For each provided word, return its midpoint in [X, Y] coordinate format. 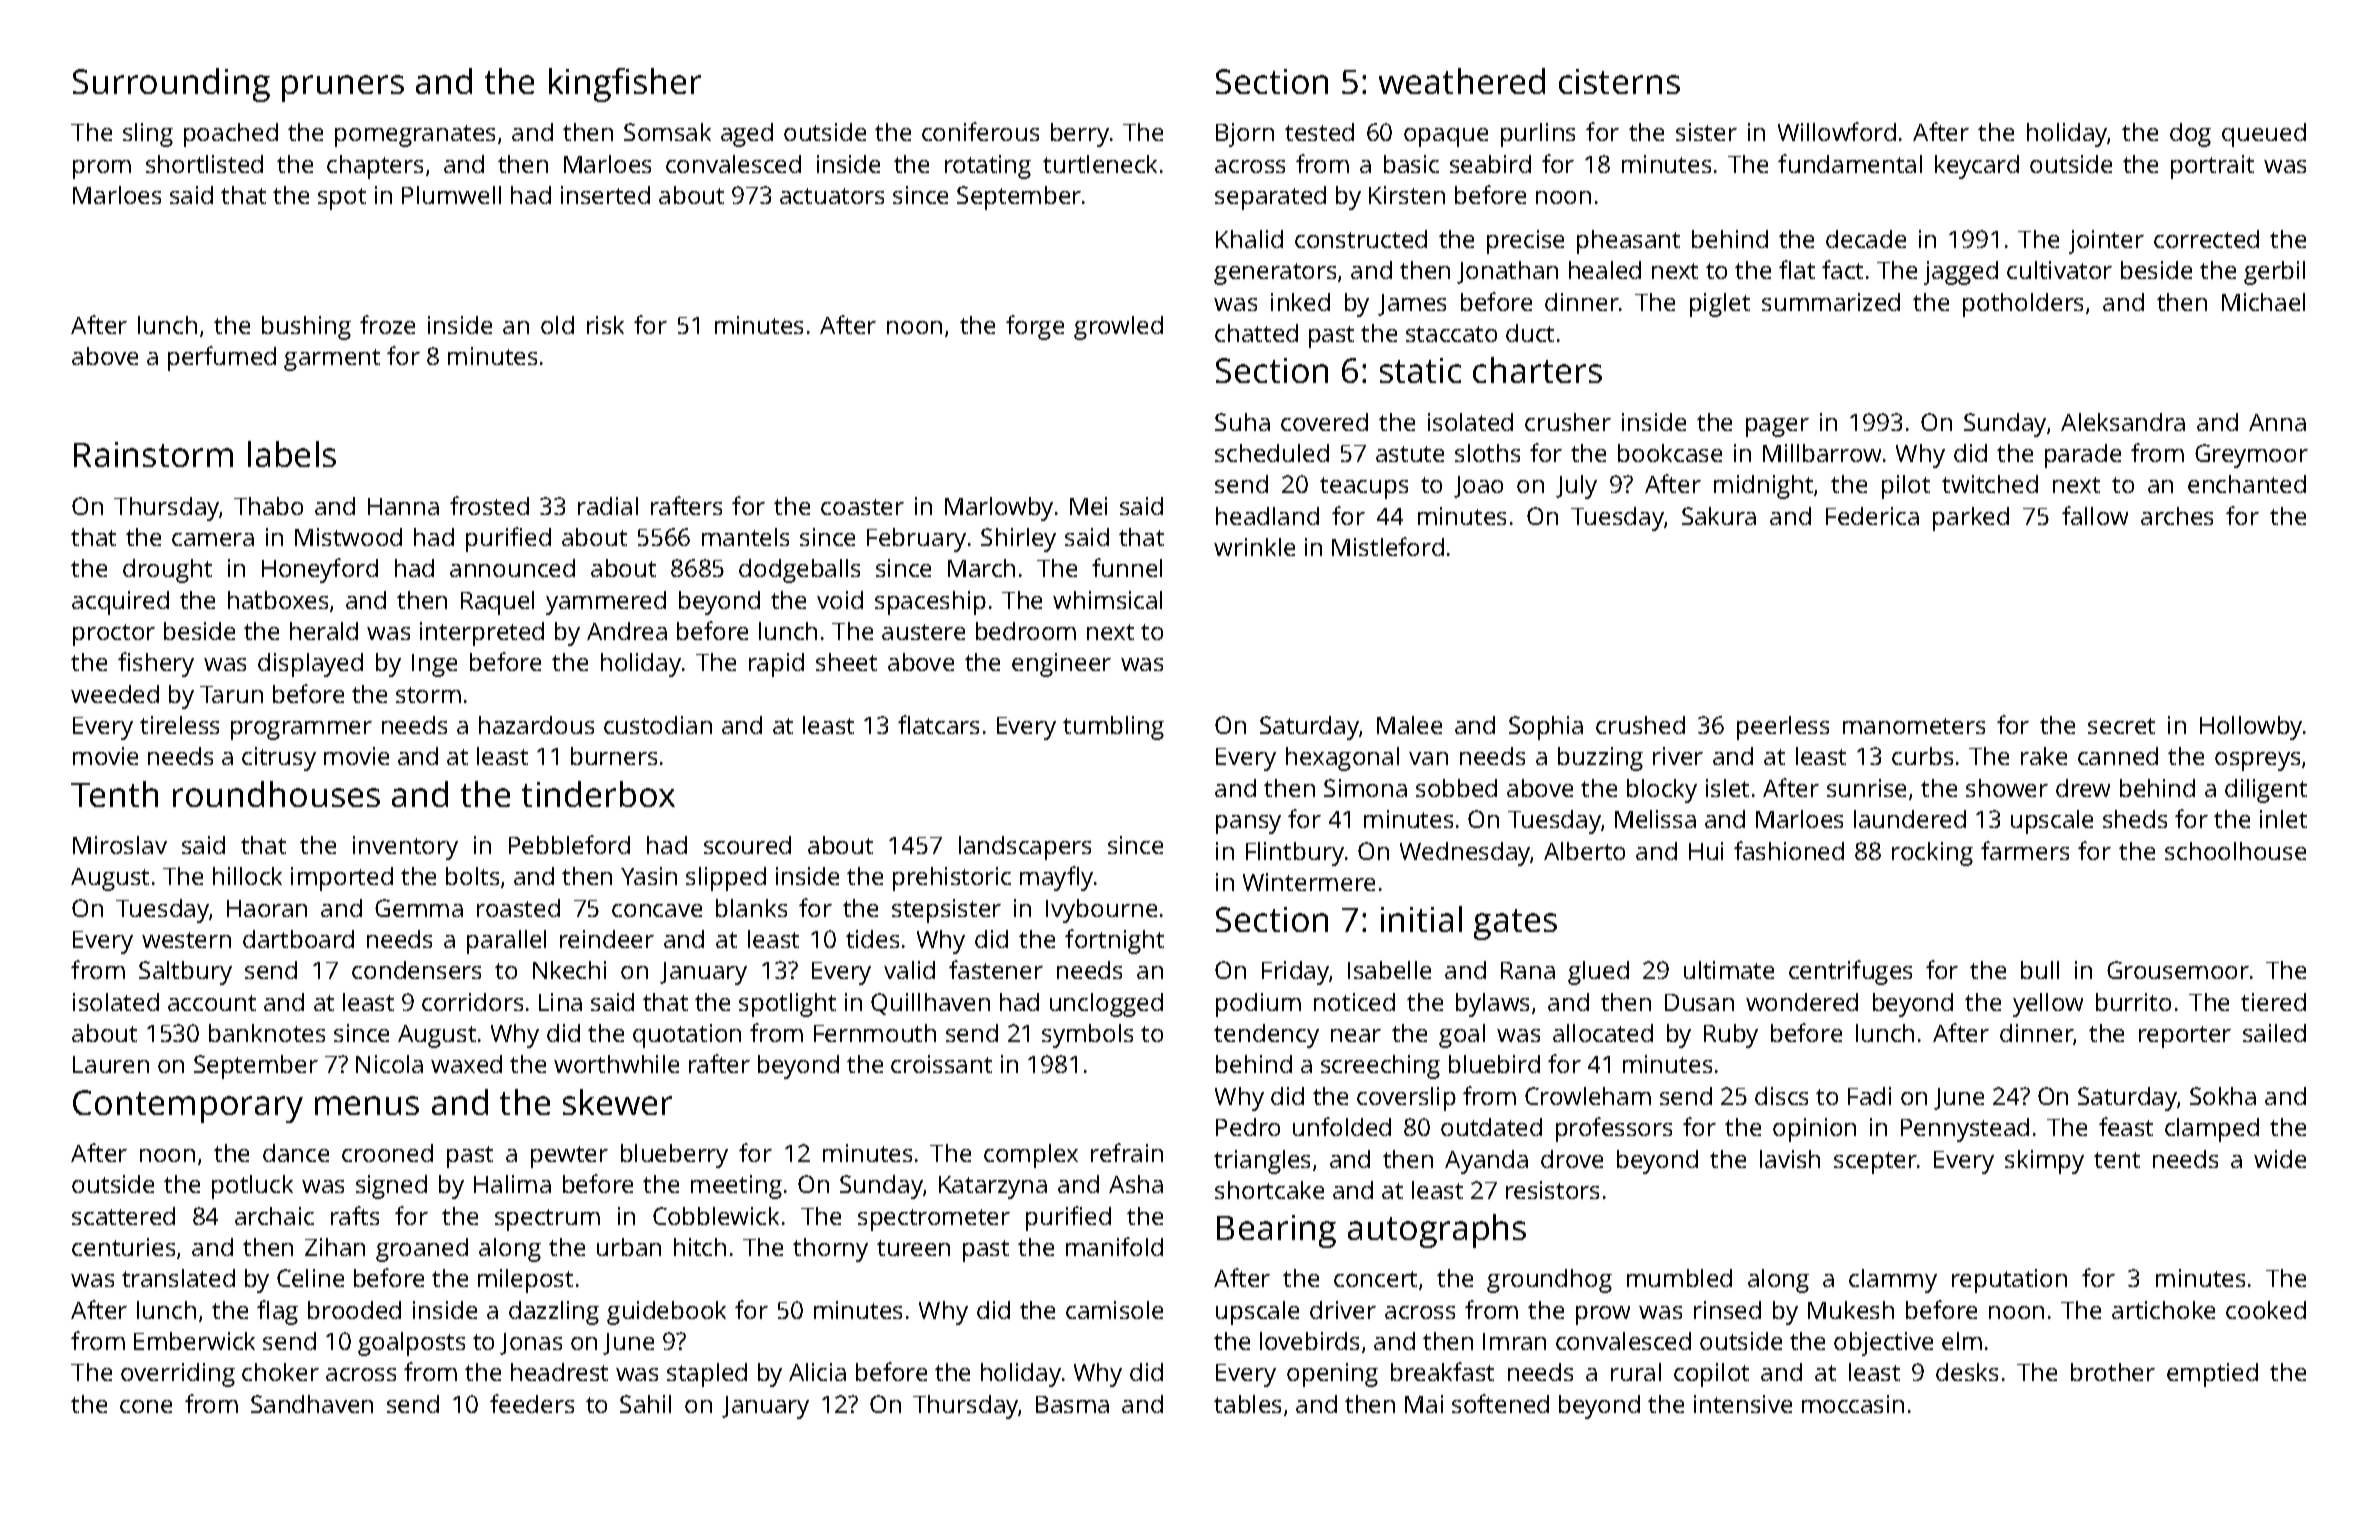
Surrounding [171, 85]
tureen [913, 1248]
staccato [1451, 334]
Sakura [1719, 516]
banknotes [267, 1033]
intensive [1743, 1404]
